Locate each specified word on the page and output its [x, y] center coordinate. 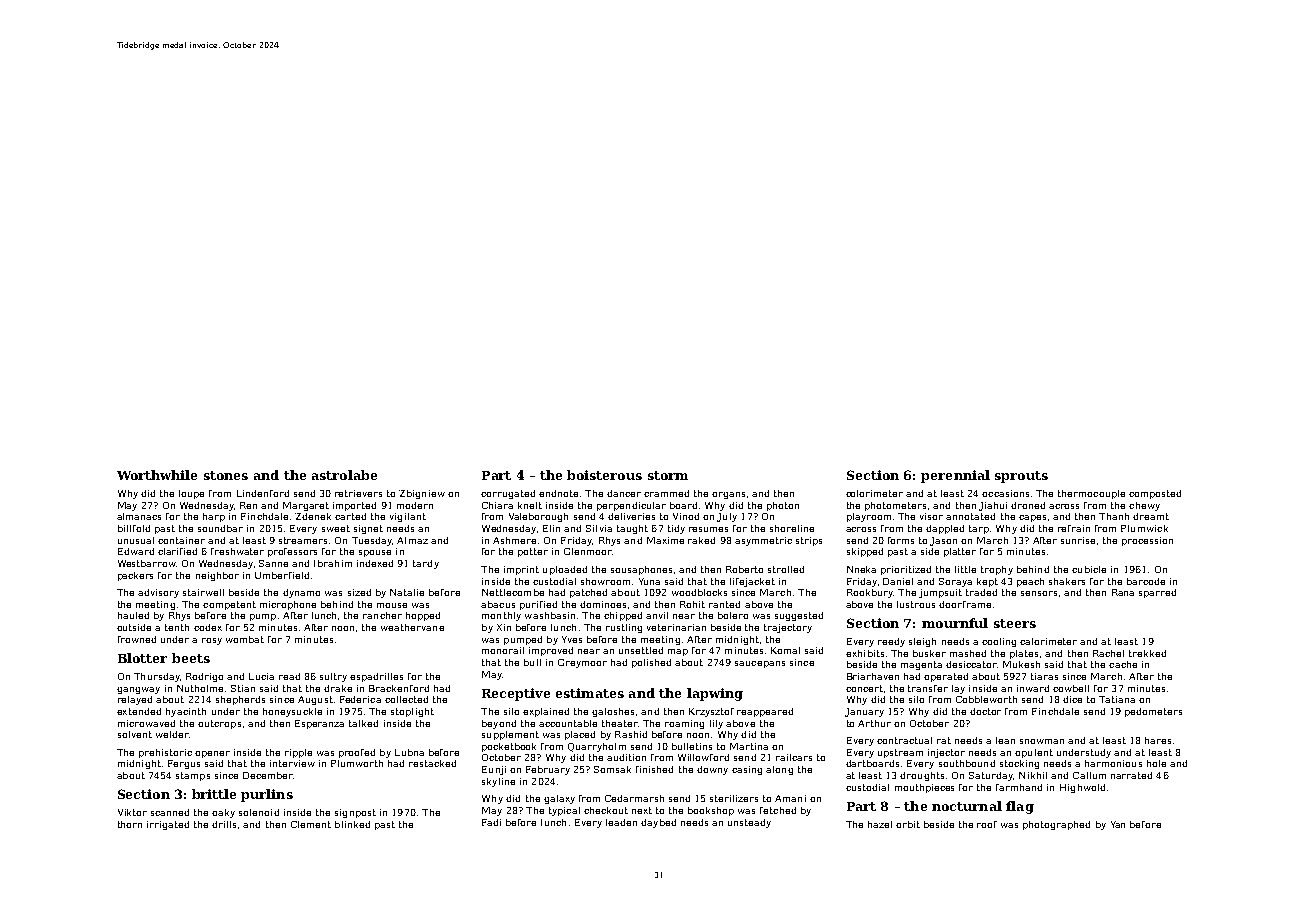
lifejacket [752, 582]
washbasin [550, 615]
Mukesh [1021, 664]
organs [728, 495]
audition [626, 757]
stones [226, 475]
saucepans [760, 664]
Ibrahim [333, 563]
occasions [1005, 493]
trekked [1147, 653]
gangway [138, 690]
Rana [1123, 592]
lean [1005, 740]
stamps [193, 776]
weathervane [412, 627]
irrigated [168, 825]
